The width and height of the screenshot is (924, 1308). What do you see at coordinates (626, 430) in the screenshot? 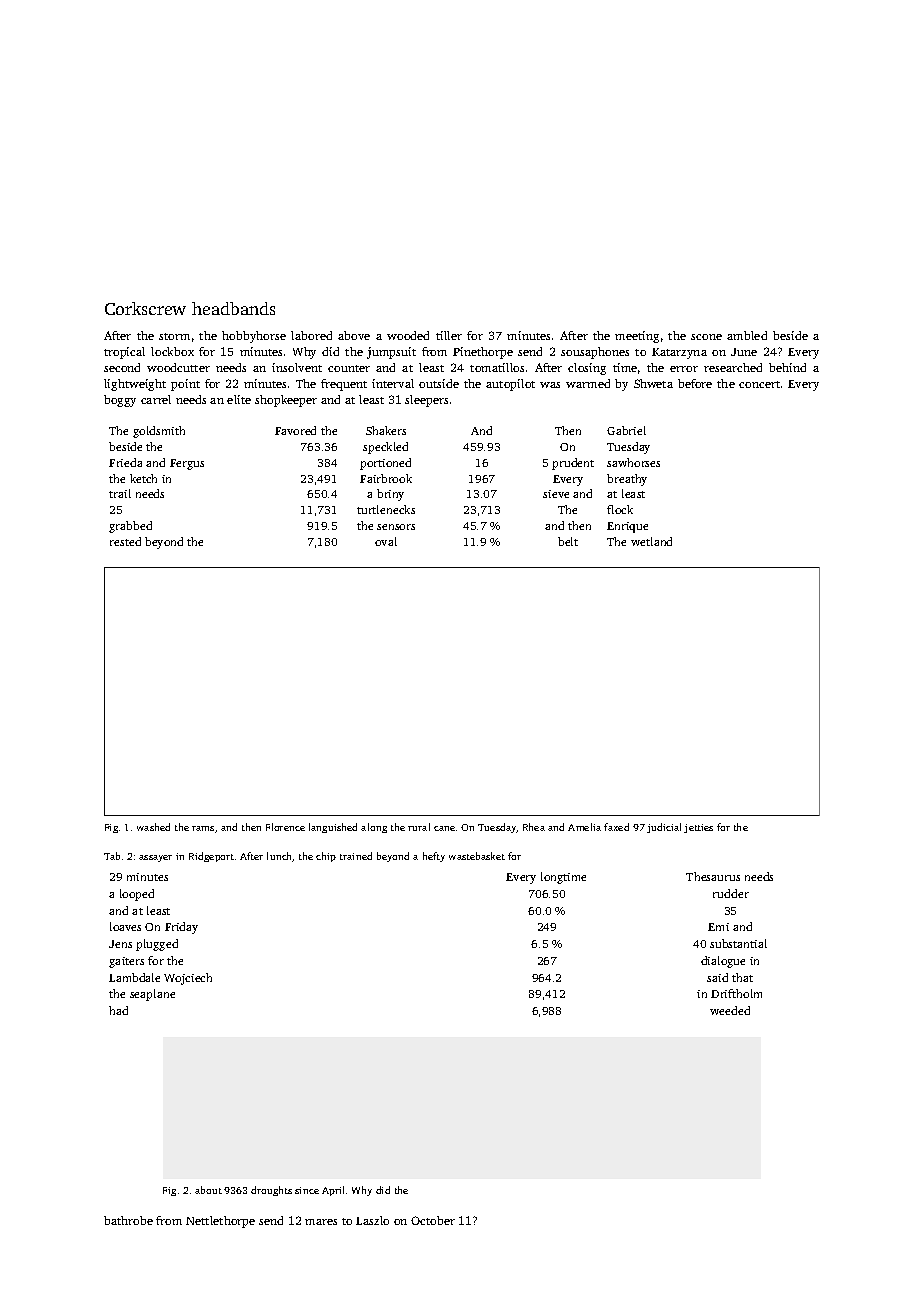
I see `Gabriel` at bounding box center [626, 430].
